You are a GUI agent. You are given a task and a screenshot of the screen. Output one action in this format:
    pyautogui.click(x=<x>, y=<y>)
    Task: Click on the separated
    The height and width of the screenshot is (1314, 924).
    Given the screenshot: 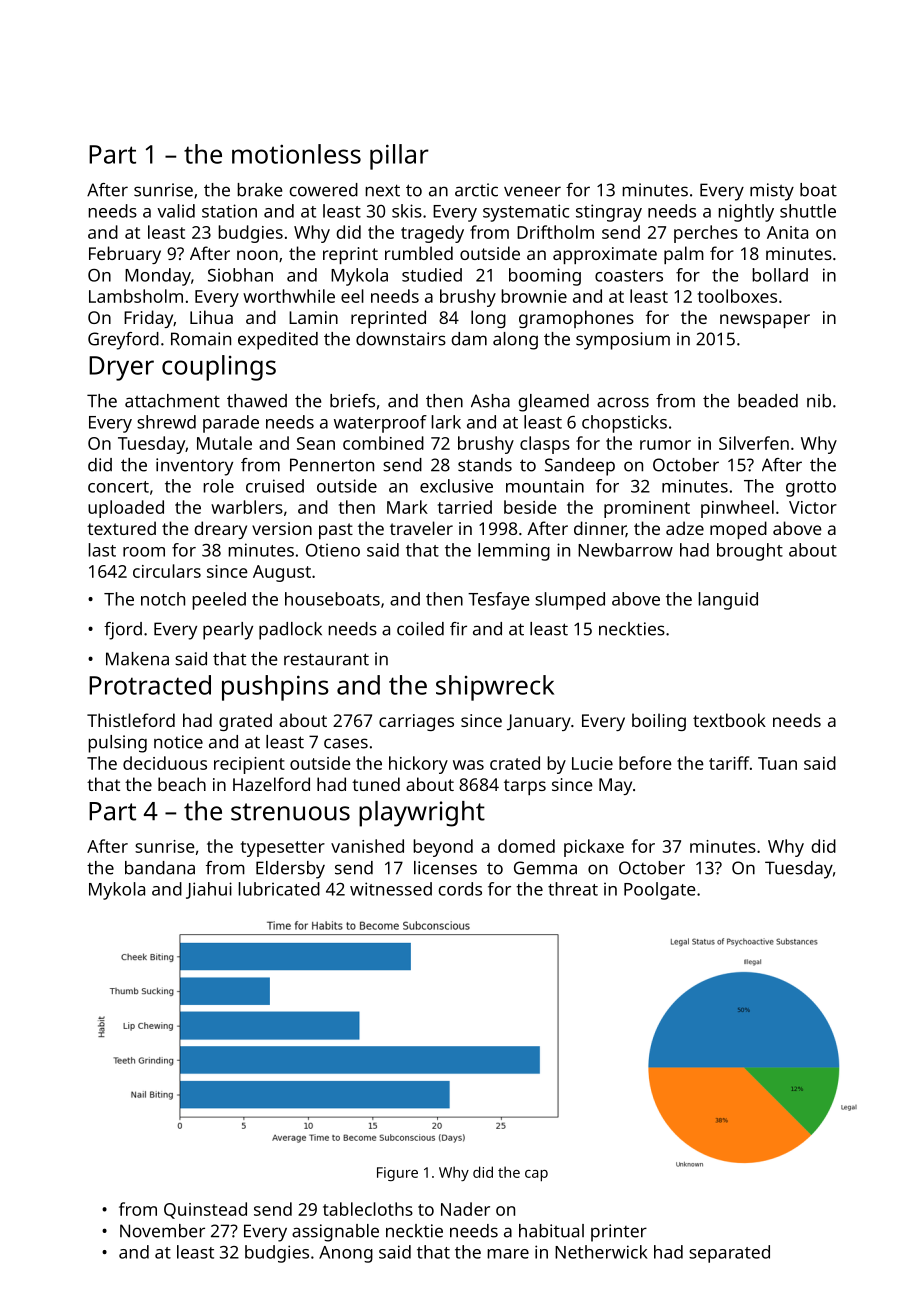 What is the action you would take?
    pyautogui.click(x=729, y=1254)
